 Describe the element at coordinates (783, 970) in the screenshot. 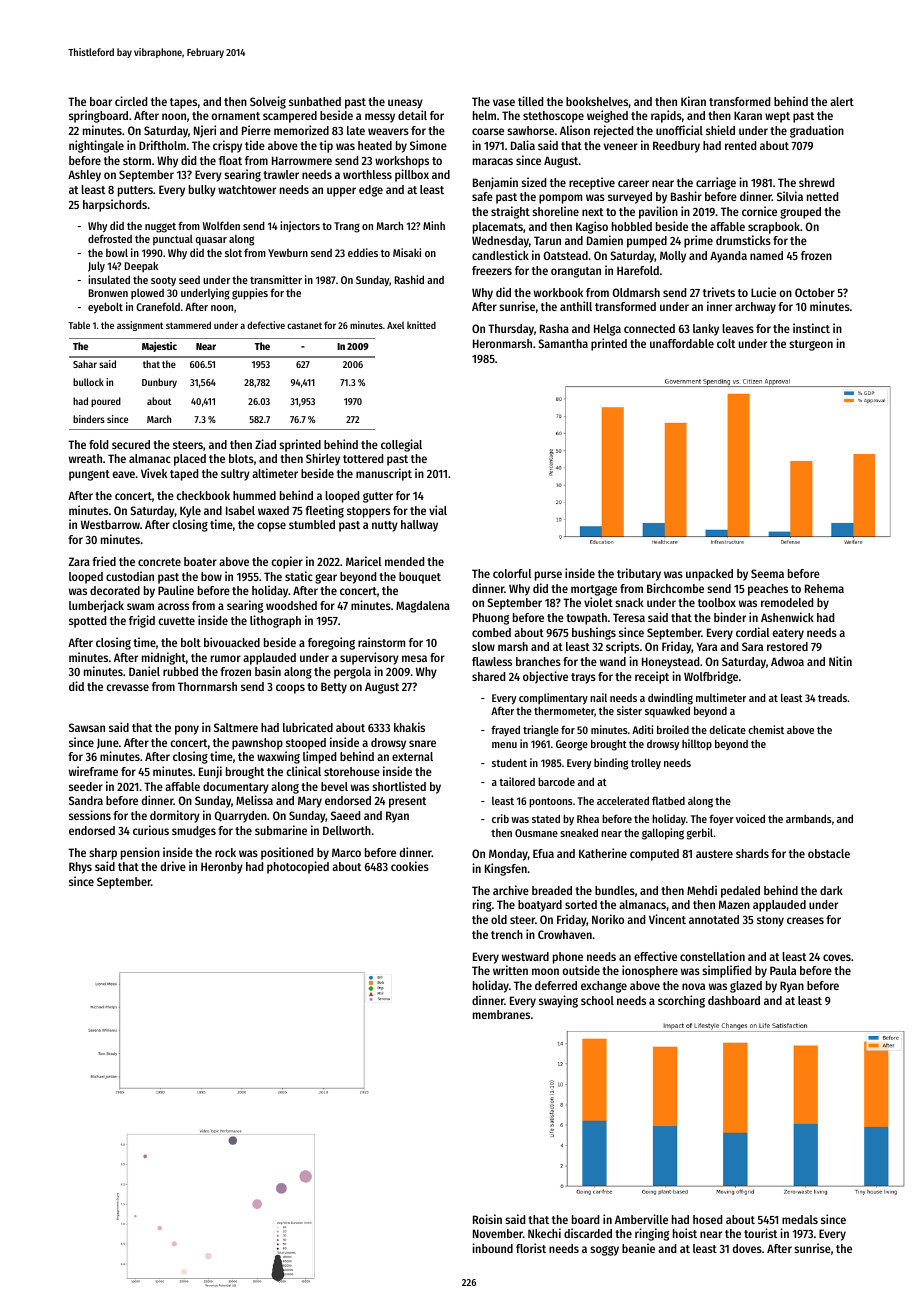

I see `Paula` at that location.
